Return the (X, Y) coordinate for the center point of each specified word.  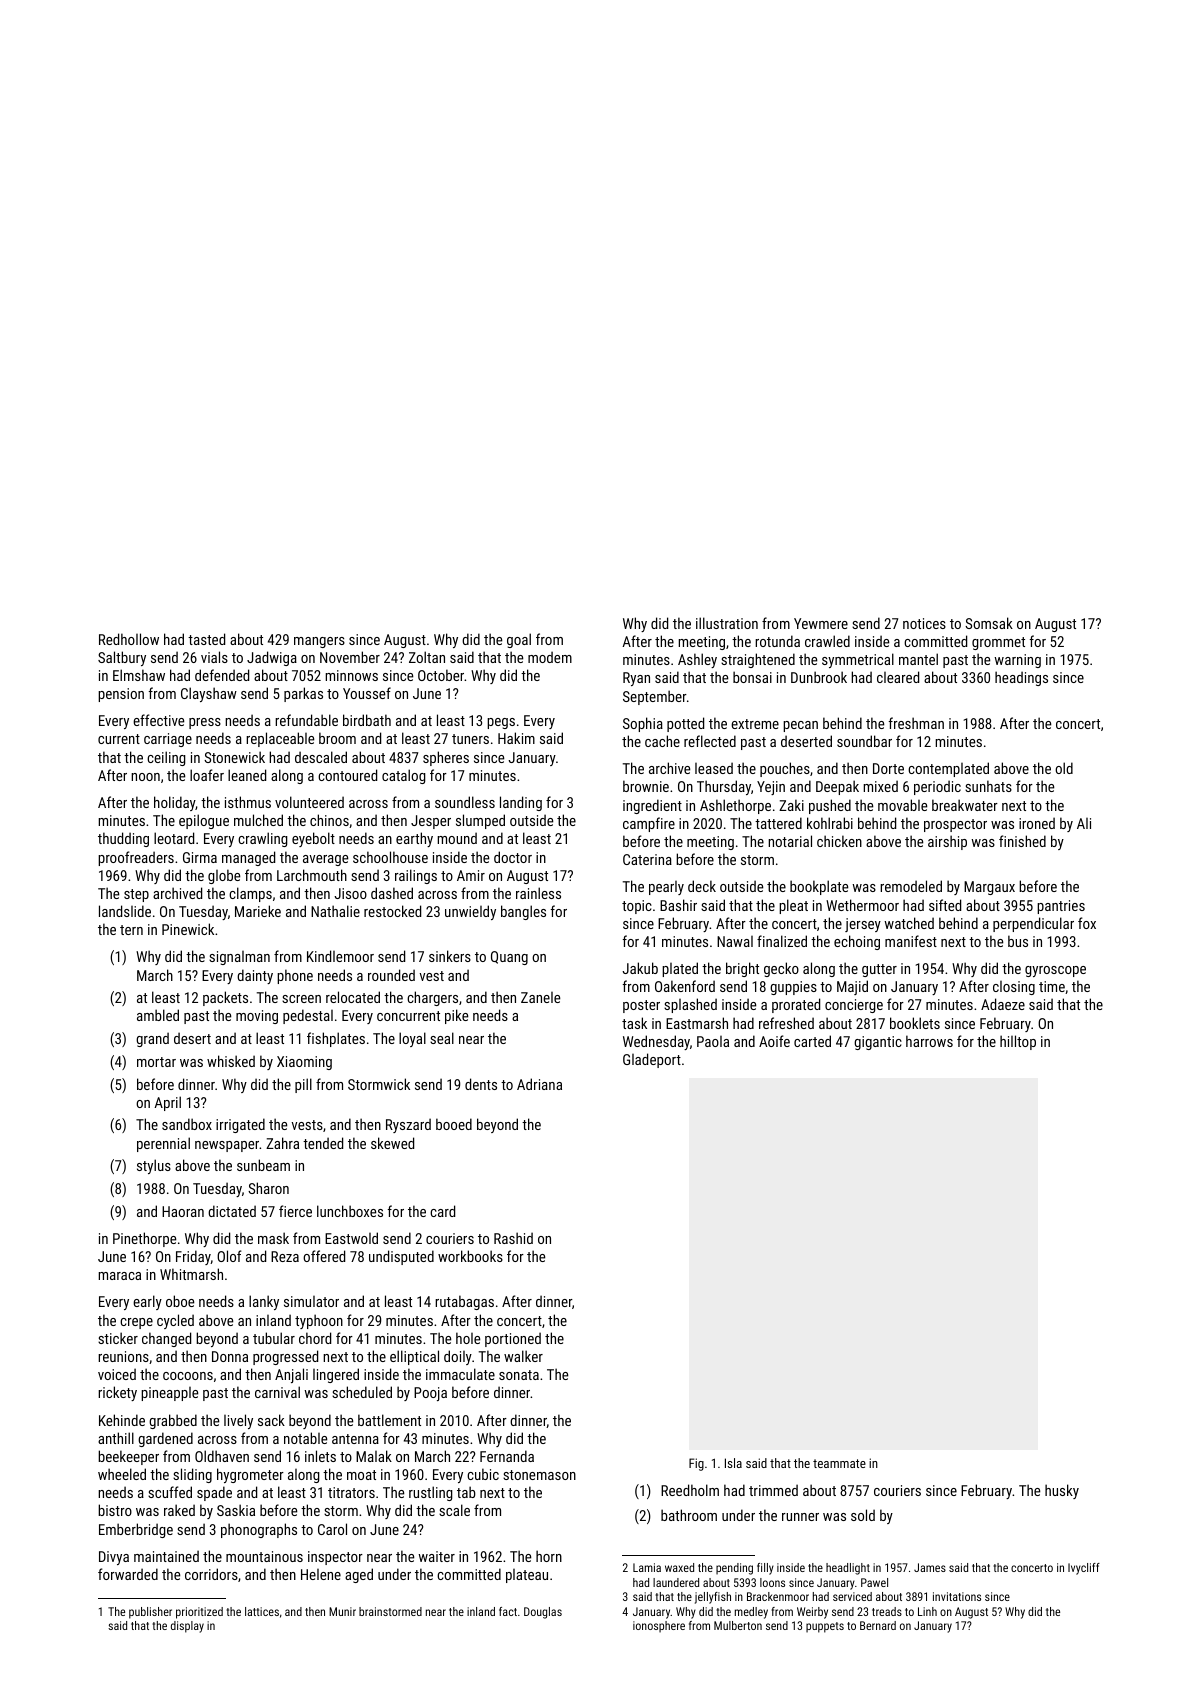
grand (152, 1039)
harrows (929, 1041)
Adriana (539, 1084)
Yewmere (821, 623)
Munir (342, 1611)
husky (1062, 1491)
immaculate (460, 1374)
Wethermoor (862, 905)
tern (131, 930)
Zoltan (427, 657)
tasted (206, 639)
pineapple (169, 1394)
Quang (509, 958)
